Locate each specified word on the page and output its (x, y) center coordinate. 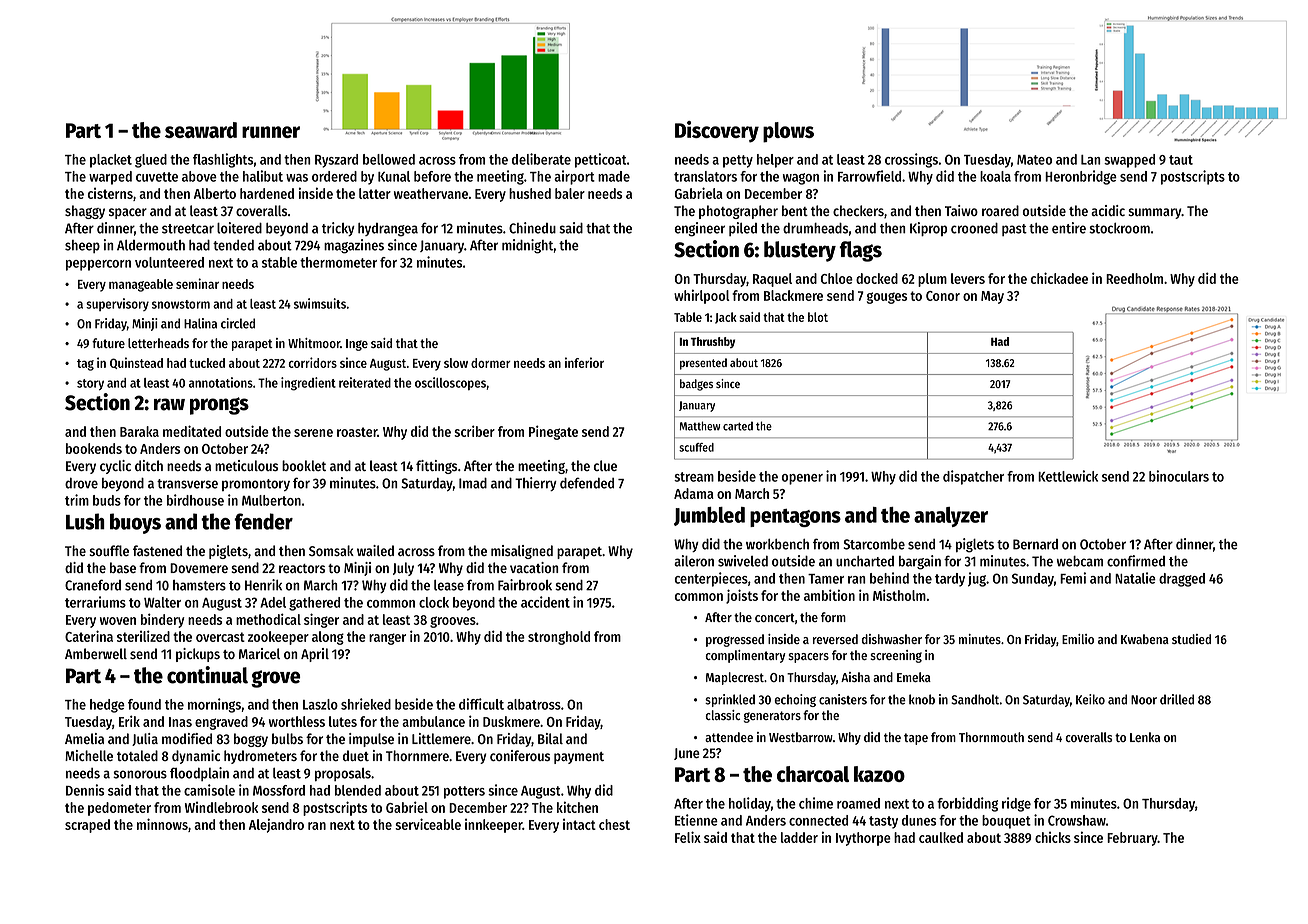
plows (788, 132)
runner (271, 132)
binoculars (1179, 476)
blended (358, 790)
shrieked (366, 704)
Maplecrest (735, 678)
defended (587, 483)
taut (1181, 160)
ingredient (308, 384)
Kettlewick (1068, 476)
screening (896, 656)
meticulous (246, 465)
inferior (584, 362)
